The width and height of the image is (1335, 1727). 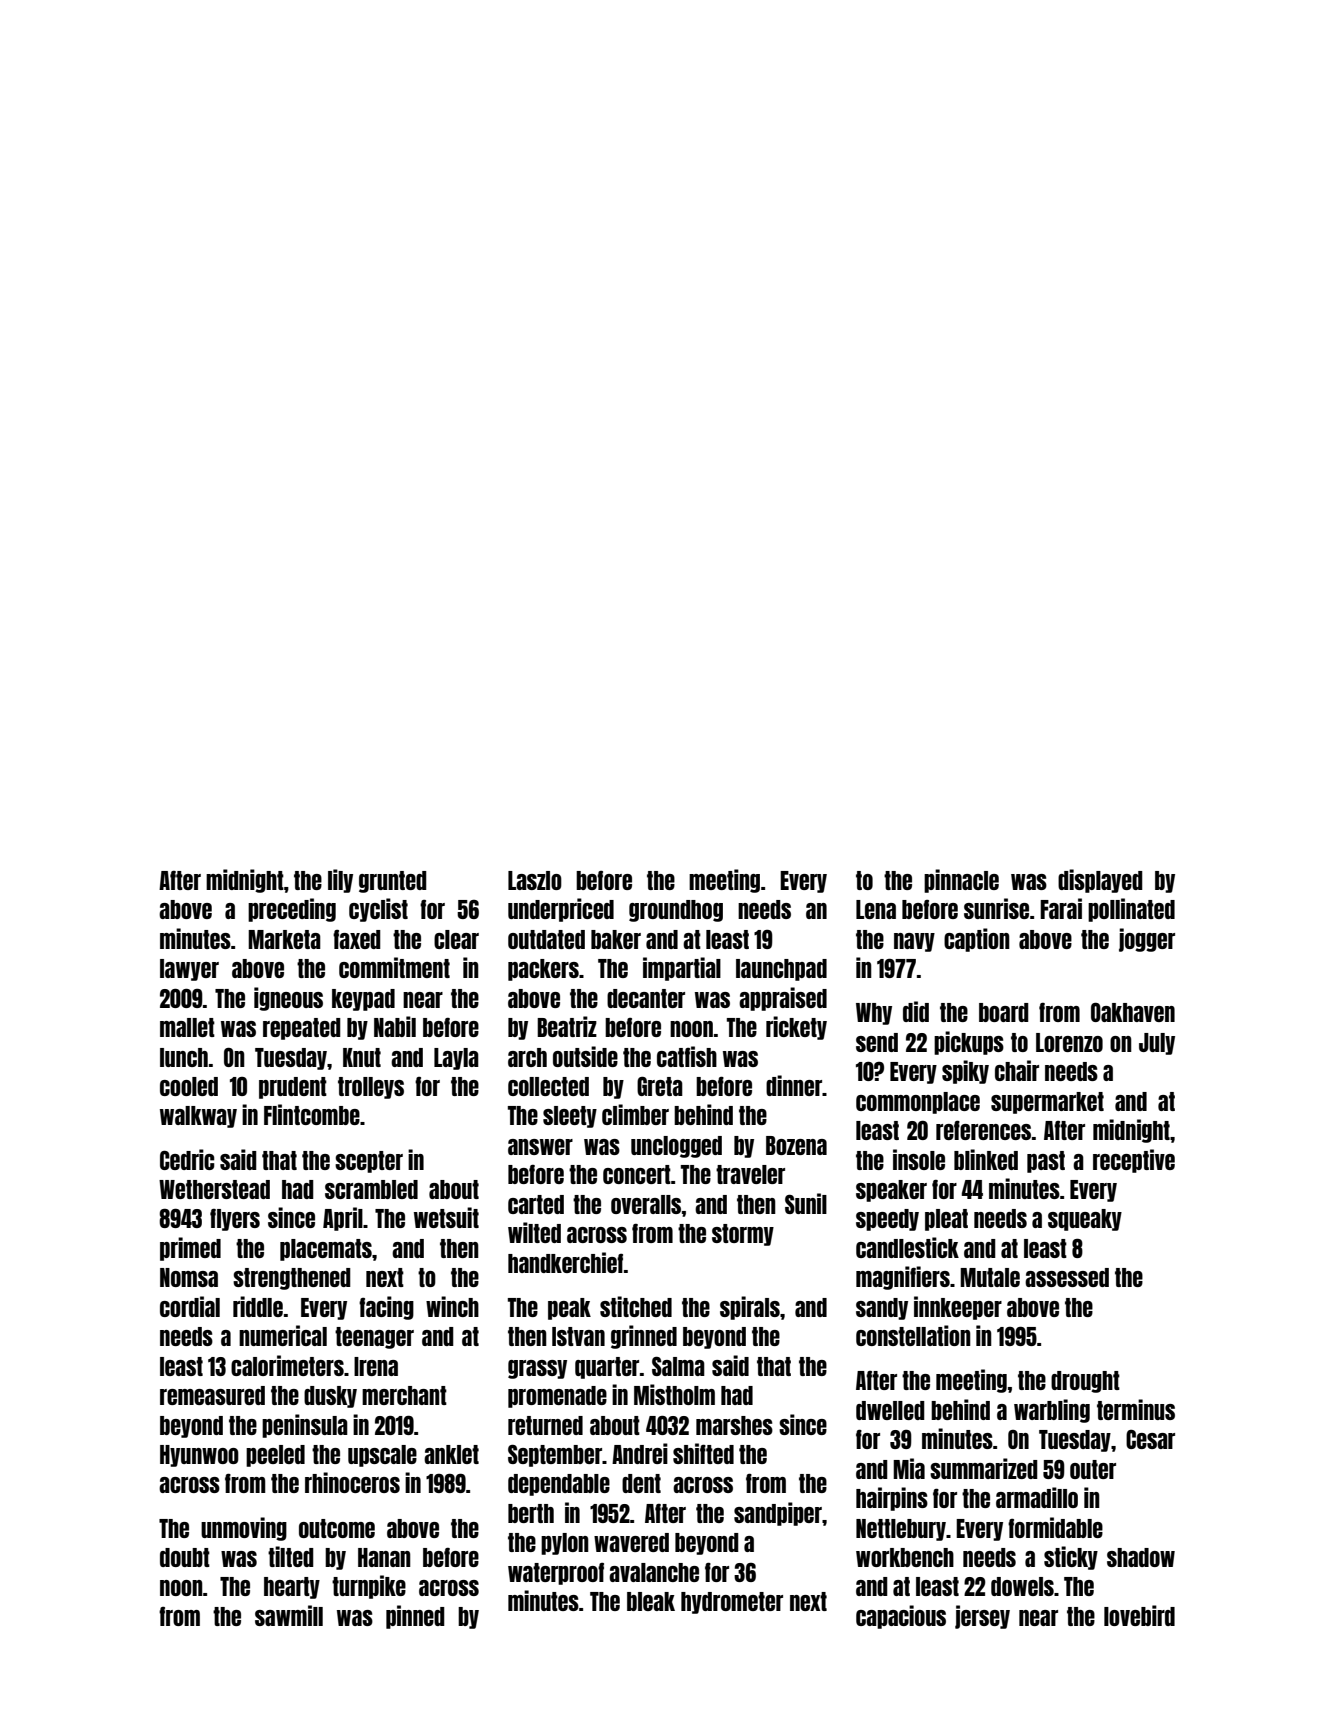 I want to click on pollinated, so click(x=1131, y=910).
